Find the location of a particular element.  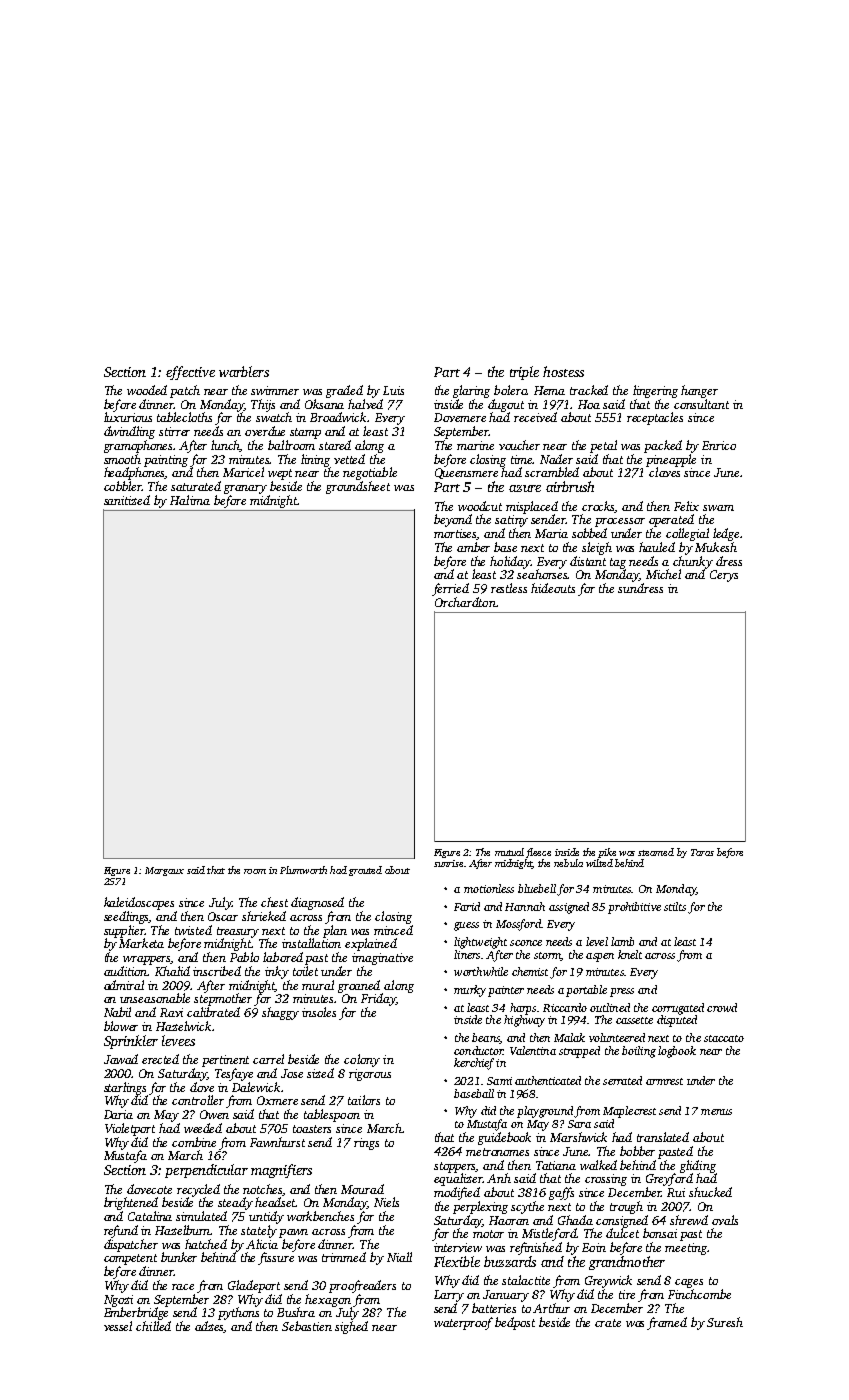

gliding is located at coordinates (698, 1166).
